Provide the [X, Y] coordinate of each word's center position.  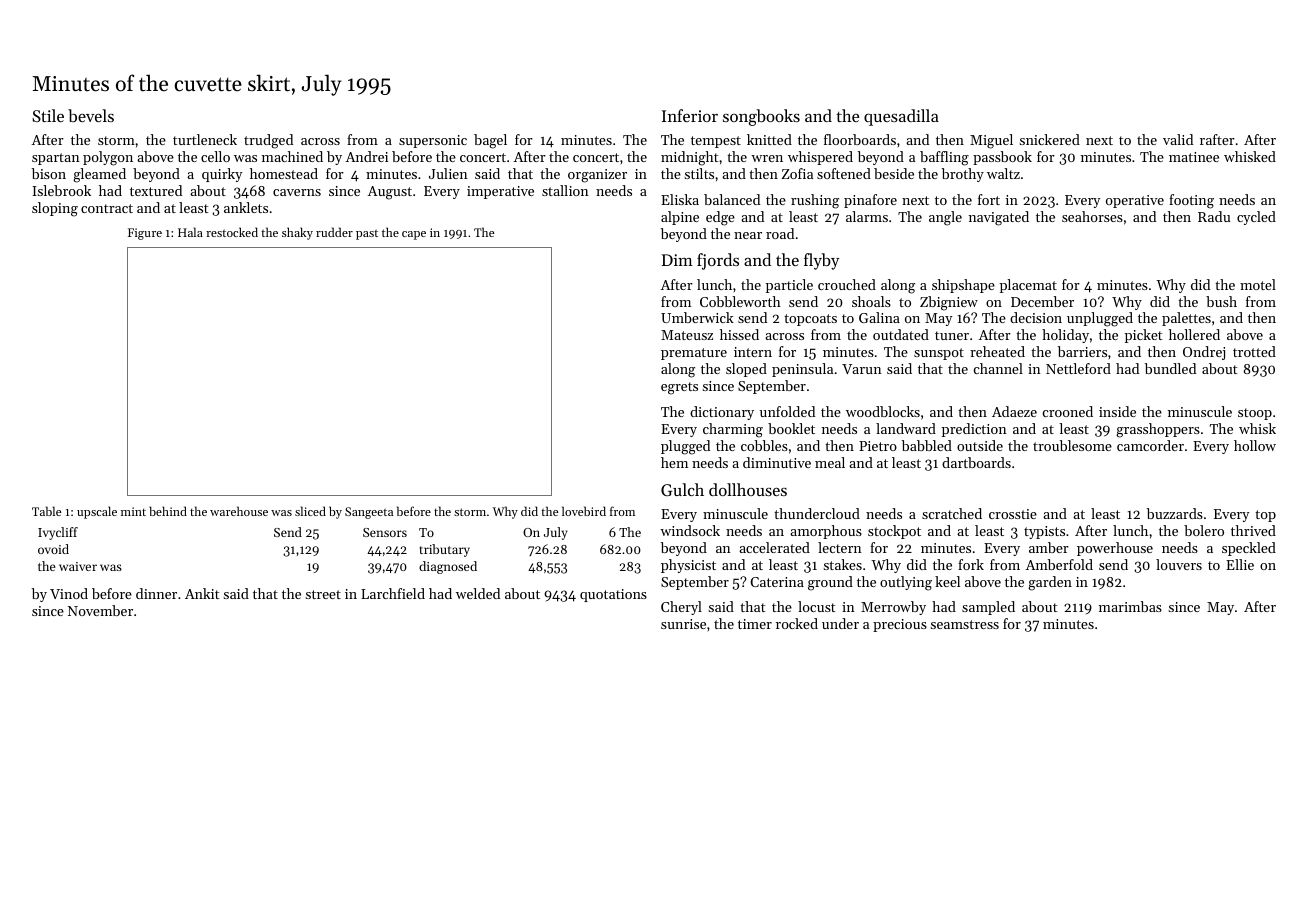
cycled [1256, 218]
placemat [1028, 286]
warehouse [239, 511]
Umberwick [697, 317]
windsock [690, 530]
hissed [739, 334]
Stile [48, 115]
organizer [597, 176]
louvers [1179, 564]
